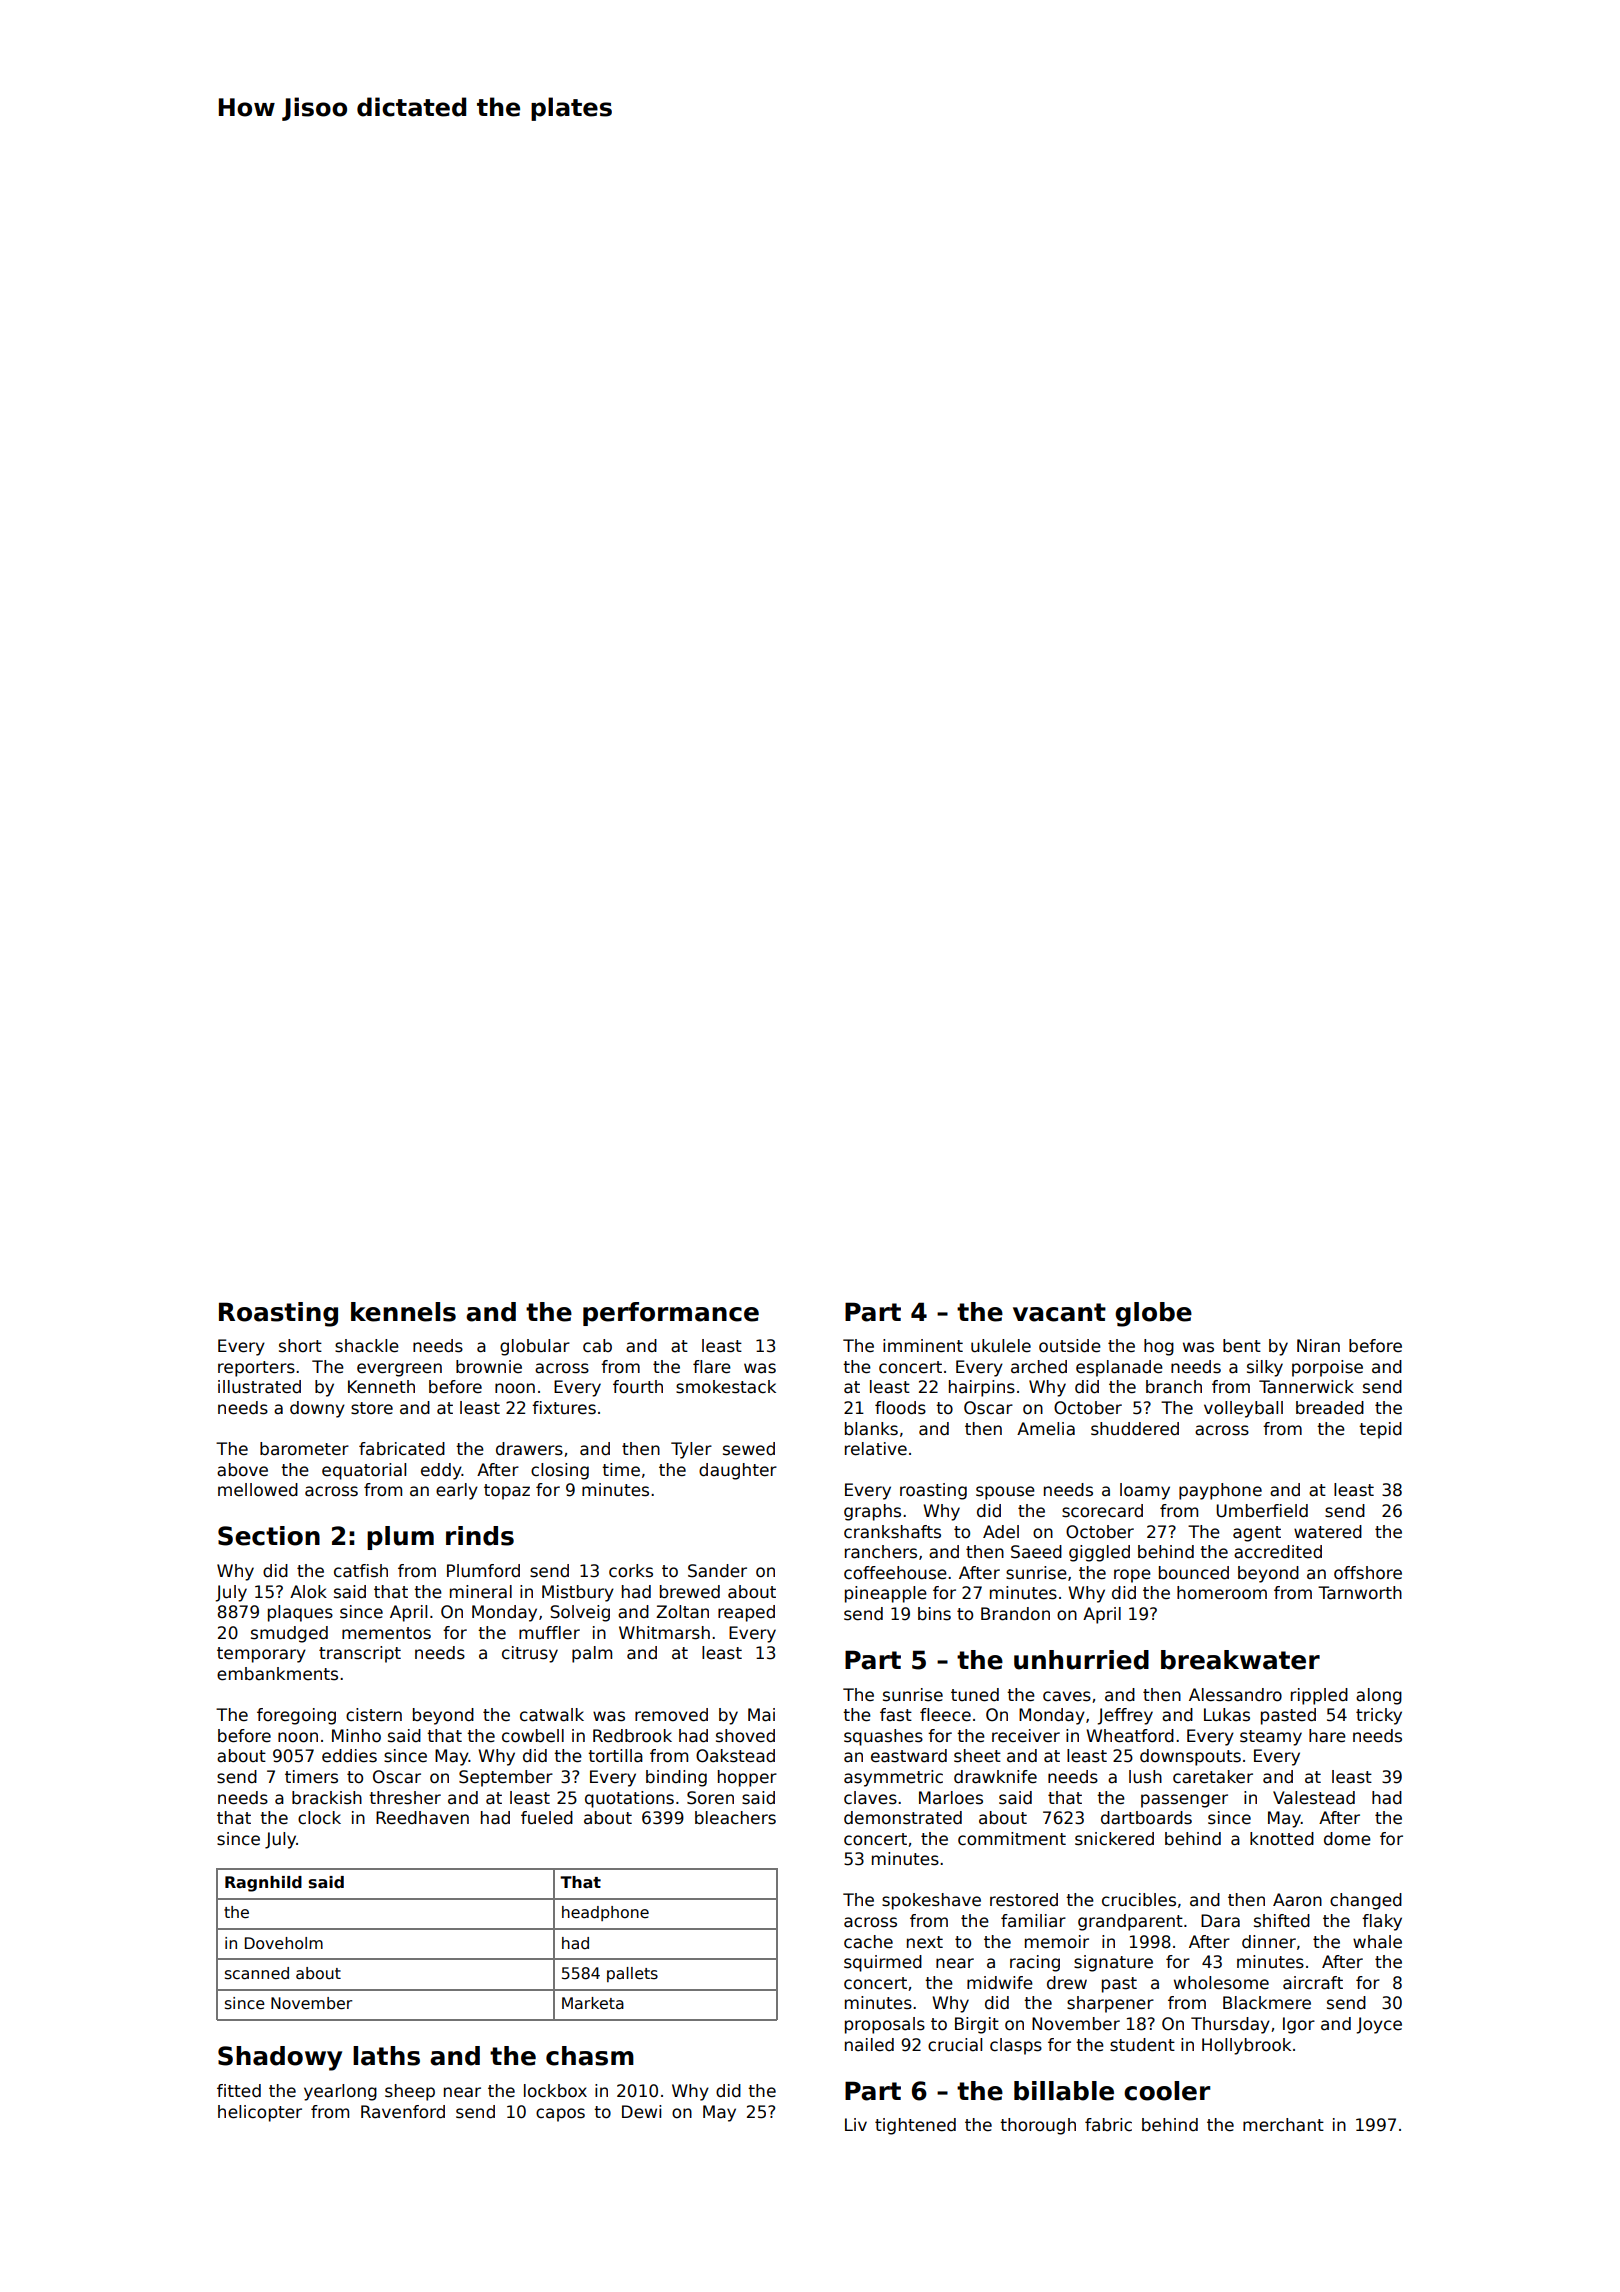  I want to click on fixtures, so click(564, 1408).
